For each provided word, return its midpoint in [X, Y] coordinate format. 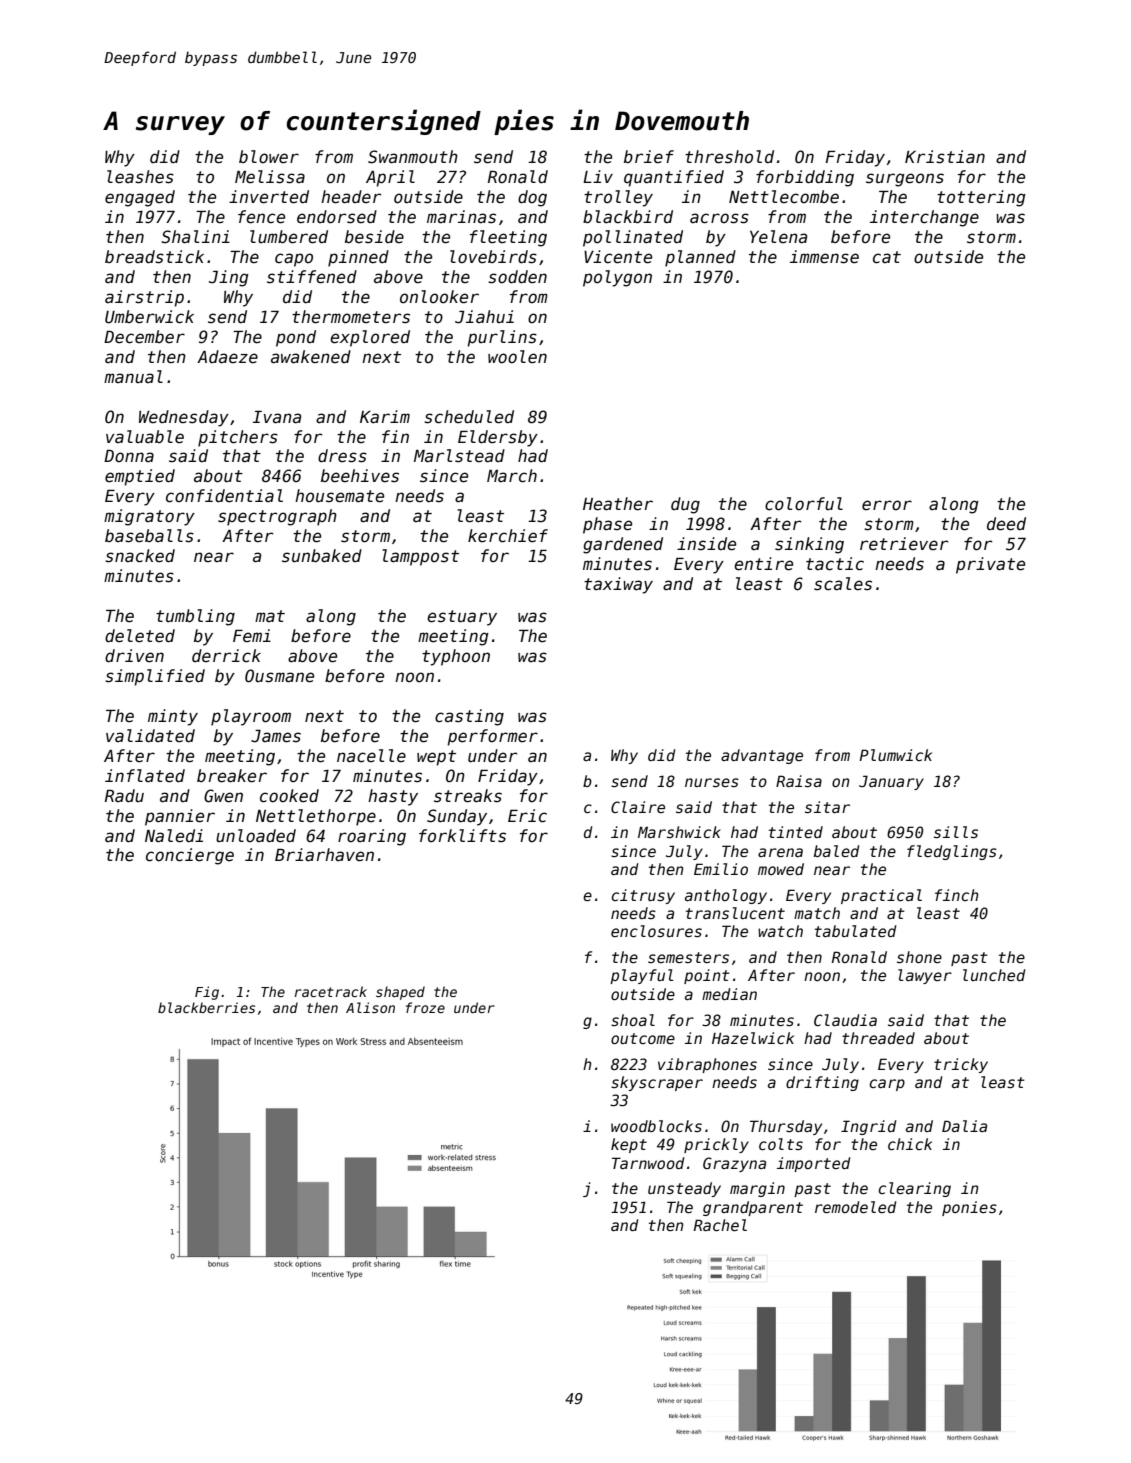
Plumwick [895, 755]
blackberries [206, 1007]
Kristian [945, 157]
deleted [140, 636]
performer [492, 737]
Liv [598, 176]
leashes [140, 177]
